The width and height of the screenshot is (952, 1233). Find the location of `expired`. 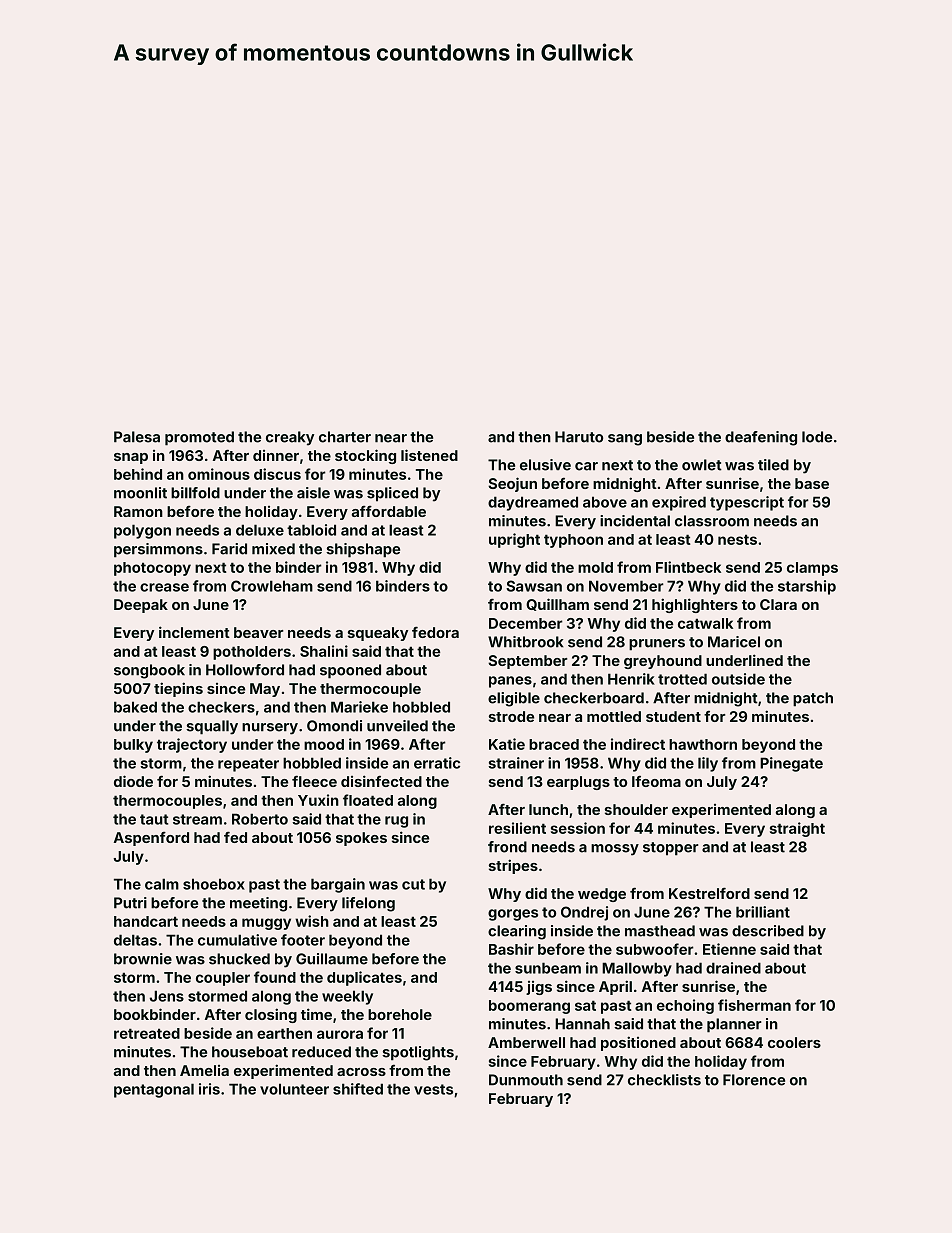

expired is located at coordinates (679, 503).
